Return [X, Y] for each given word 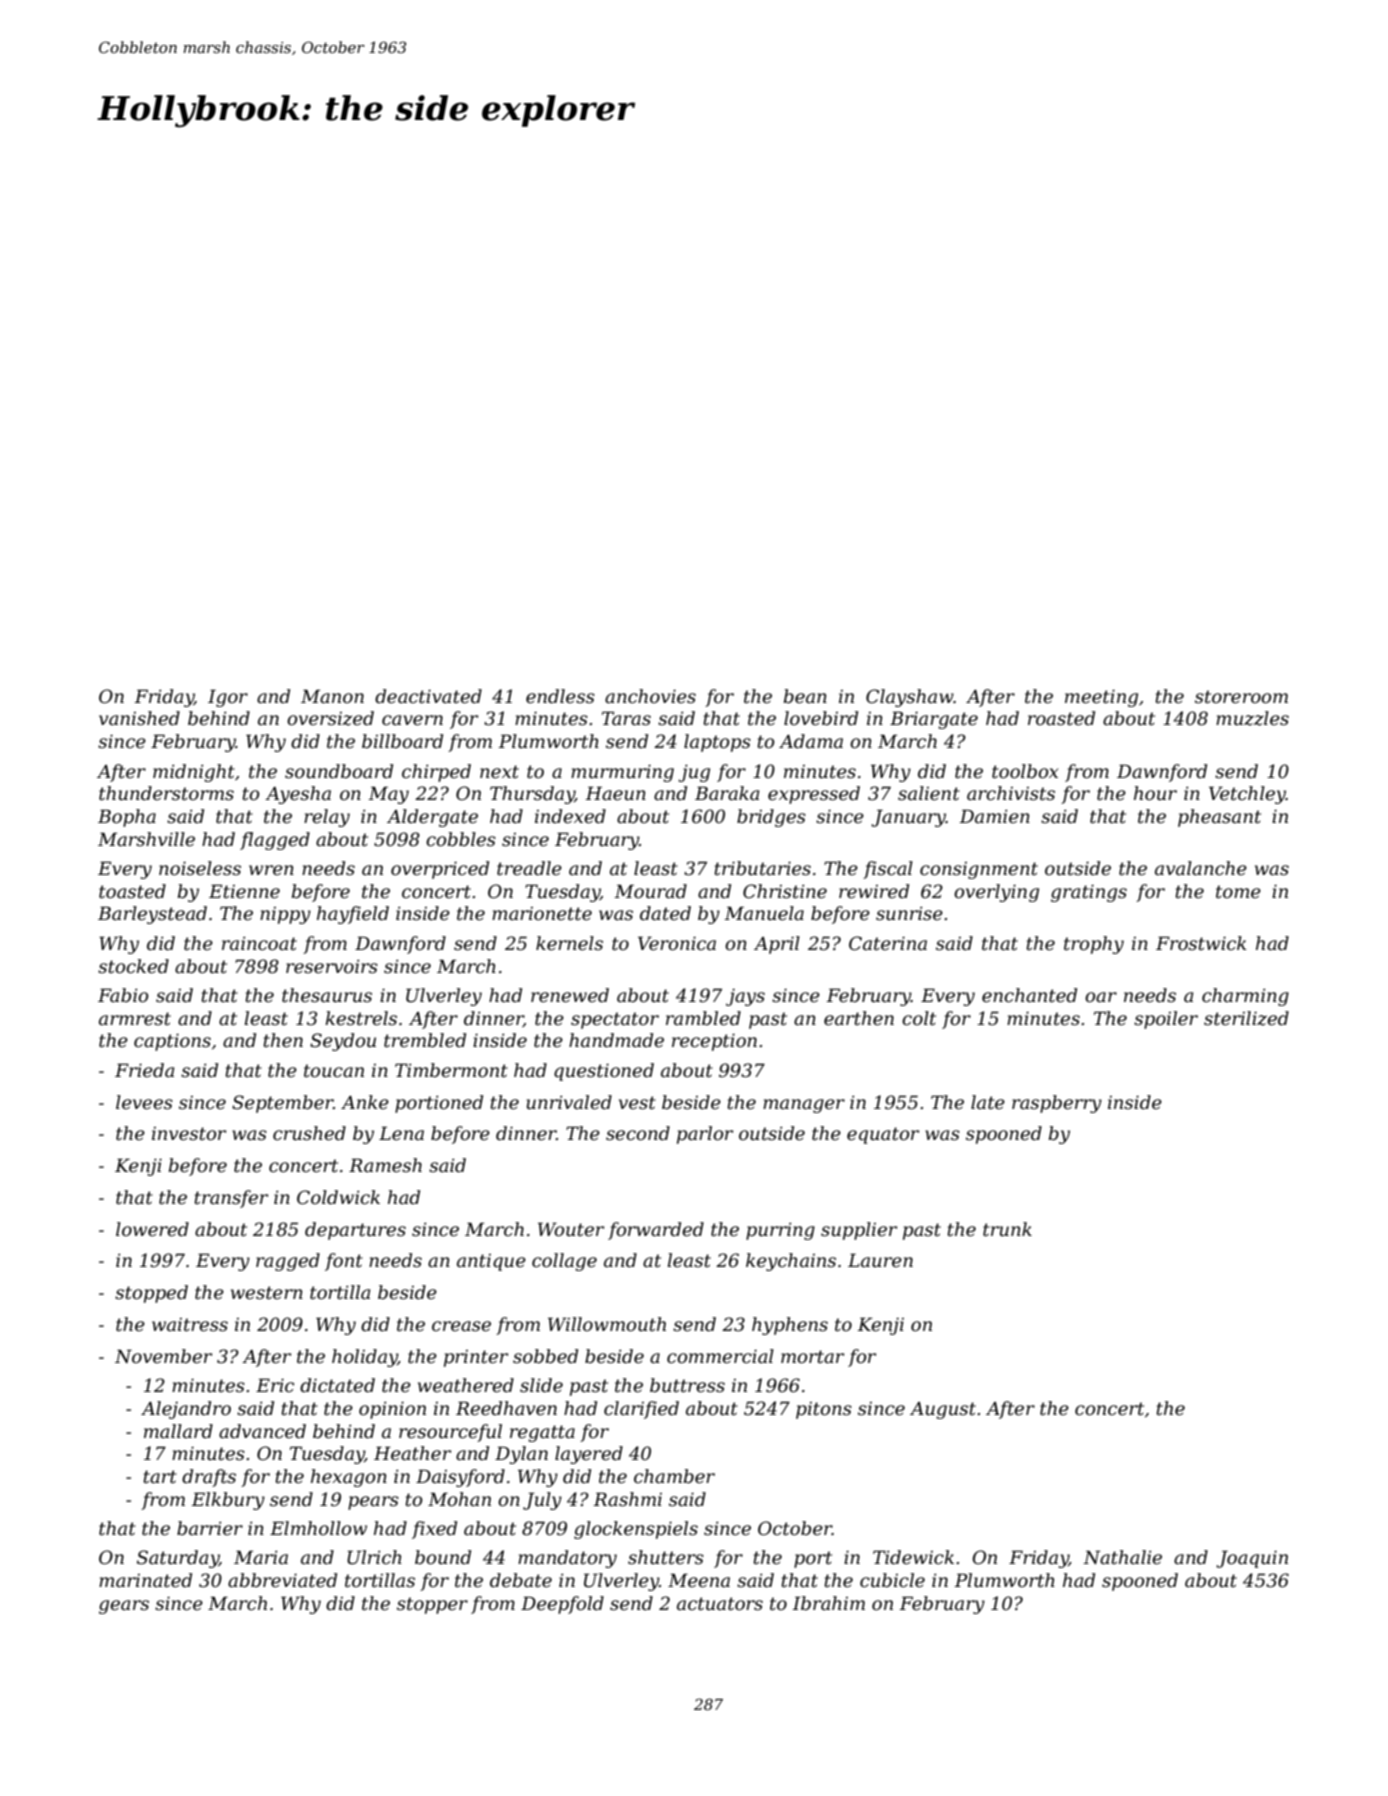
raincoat [259, 943]
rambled [703, 1018]
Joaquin [1252, 1559]
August [943, 1410]
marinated [145, 1580]
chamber [674, 1476]
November [163, 1356]
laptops [717, 743]
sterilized [1246, 1018]
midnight [194, 773]
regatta [542, 1433]
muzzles [1252, 718]
